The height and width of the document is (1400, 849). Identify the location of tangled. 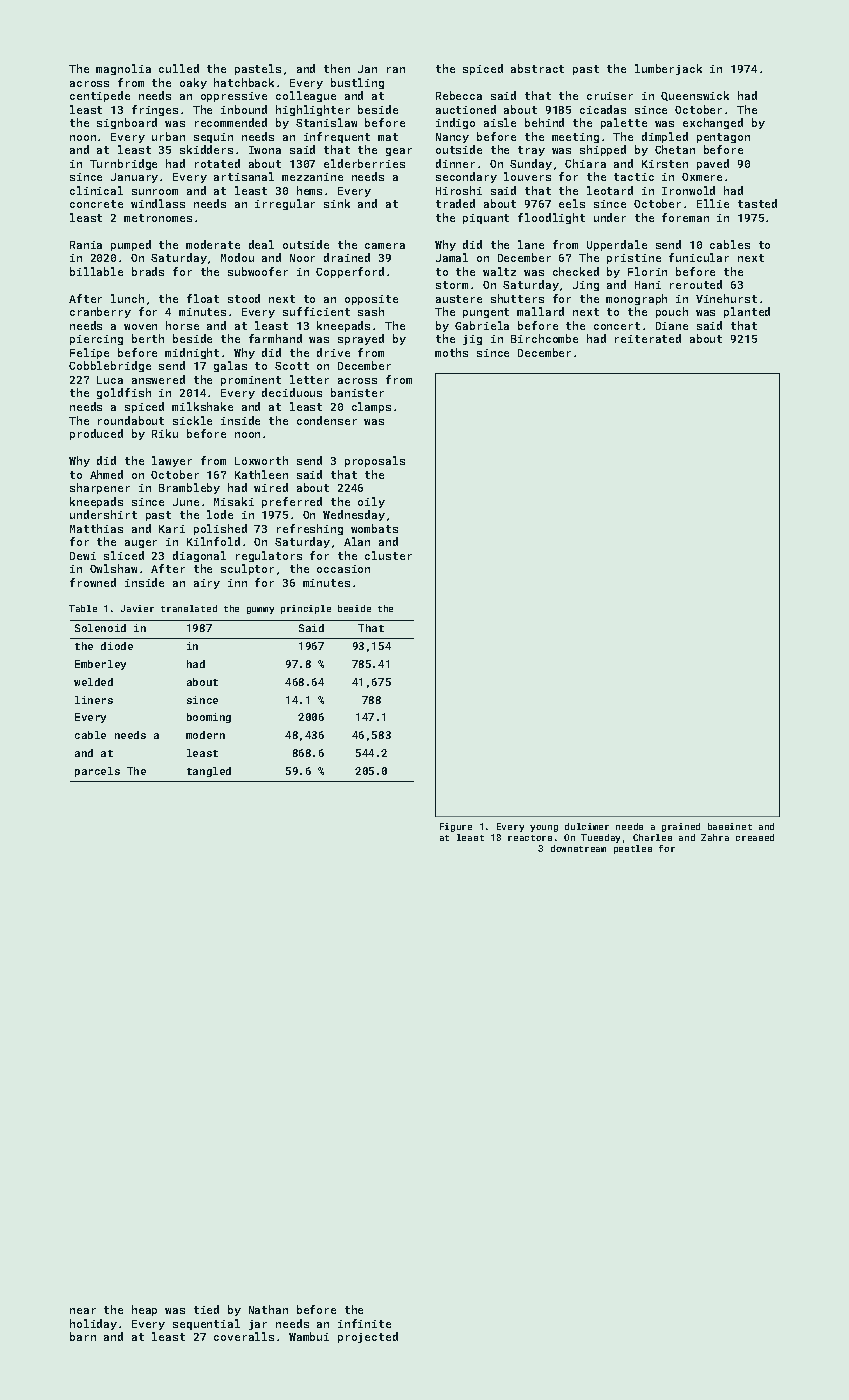
(209, 772).
